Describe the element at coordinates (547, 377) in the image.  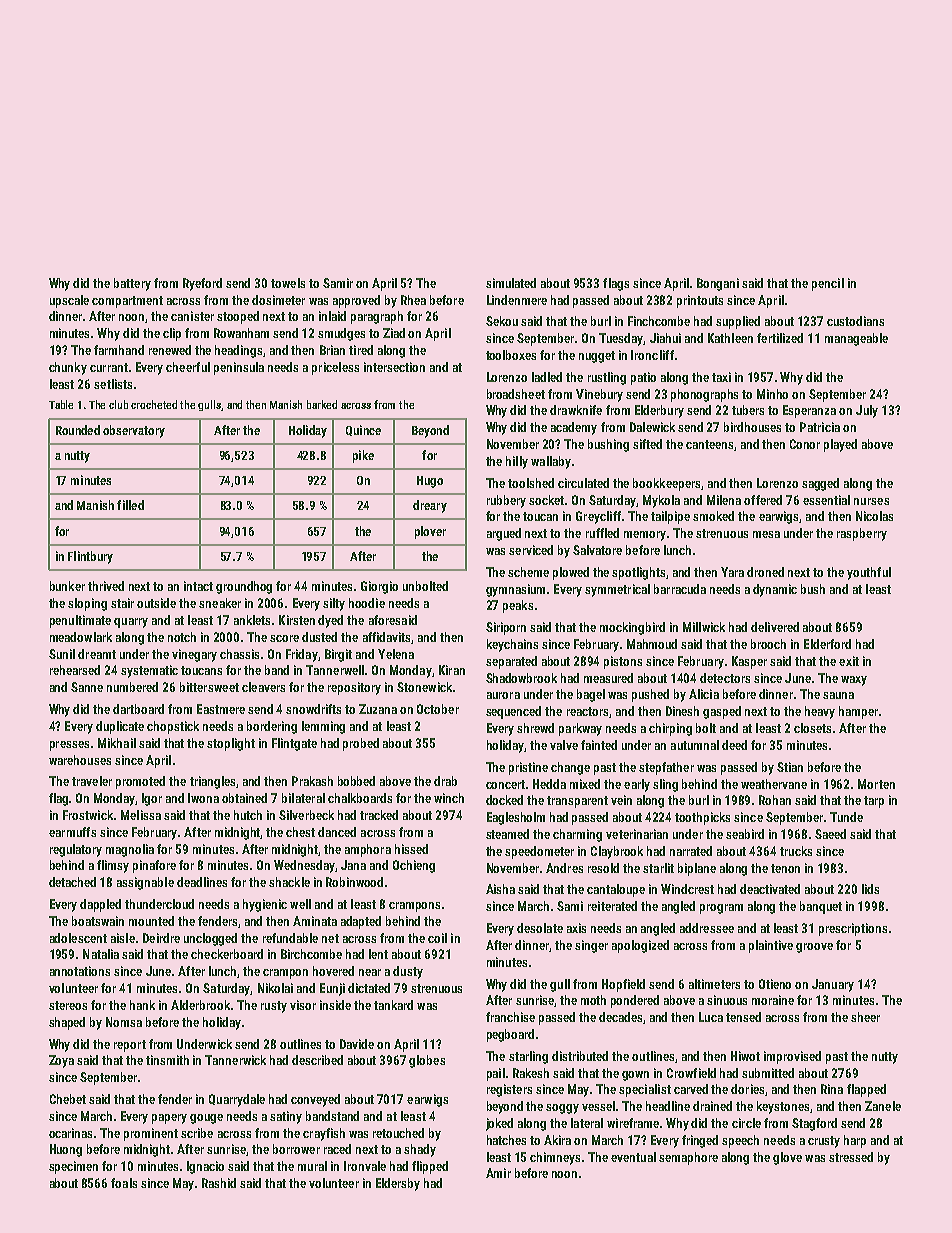
I see `ladled` at that location.
